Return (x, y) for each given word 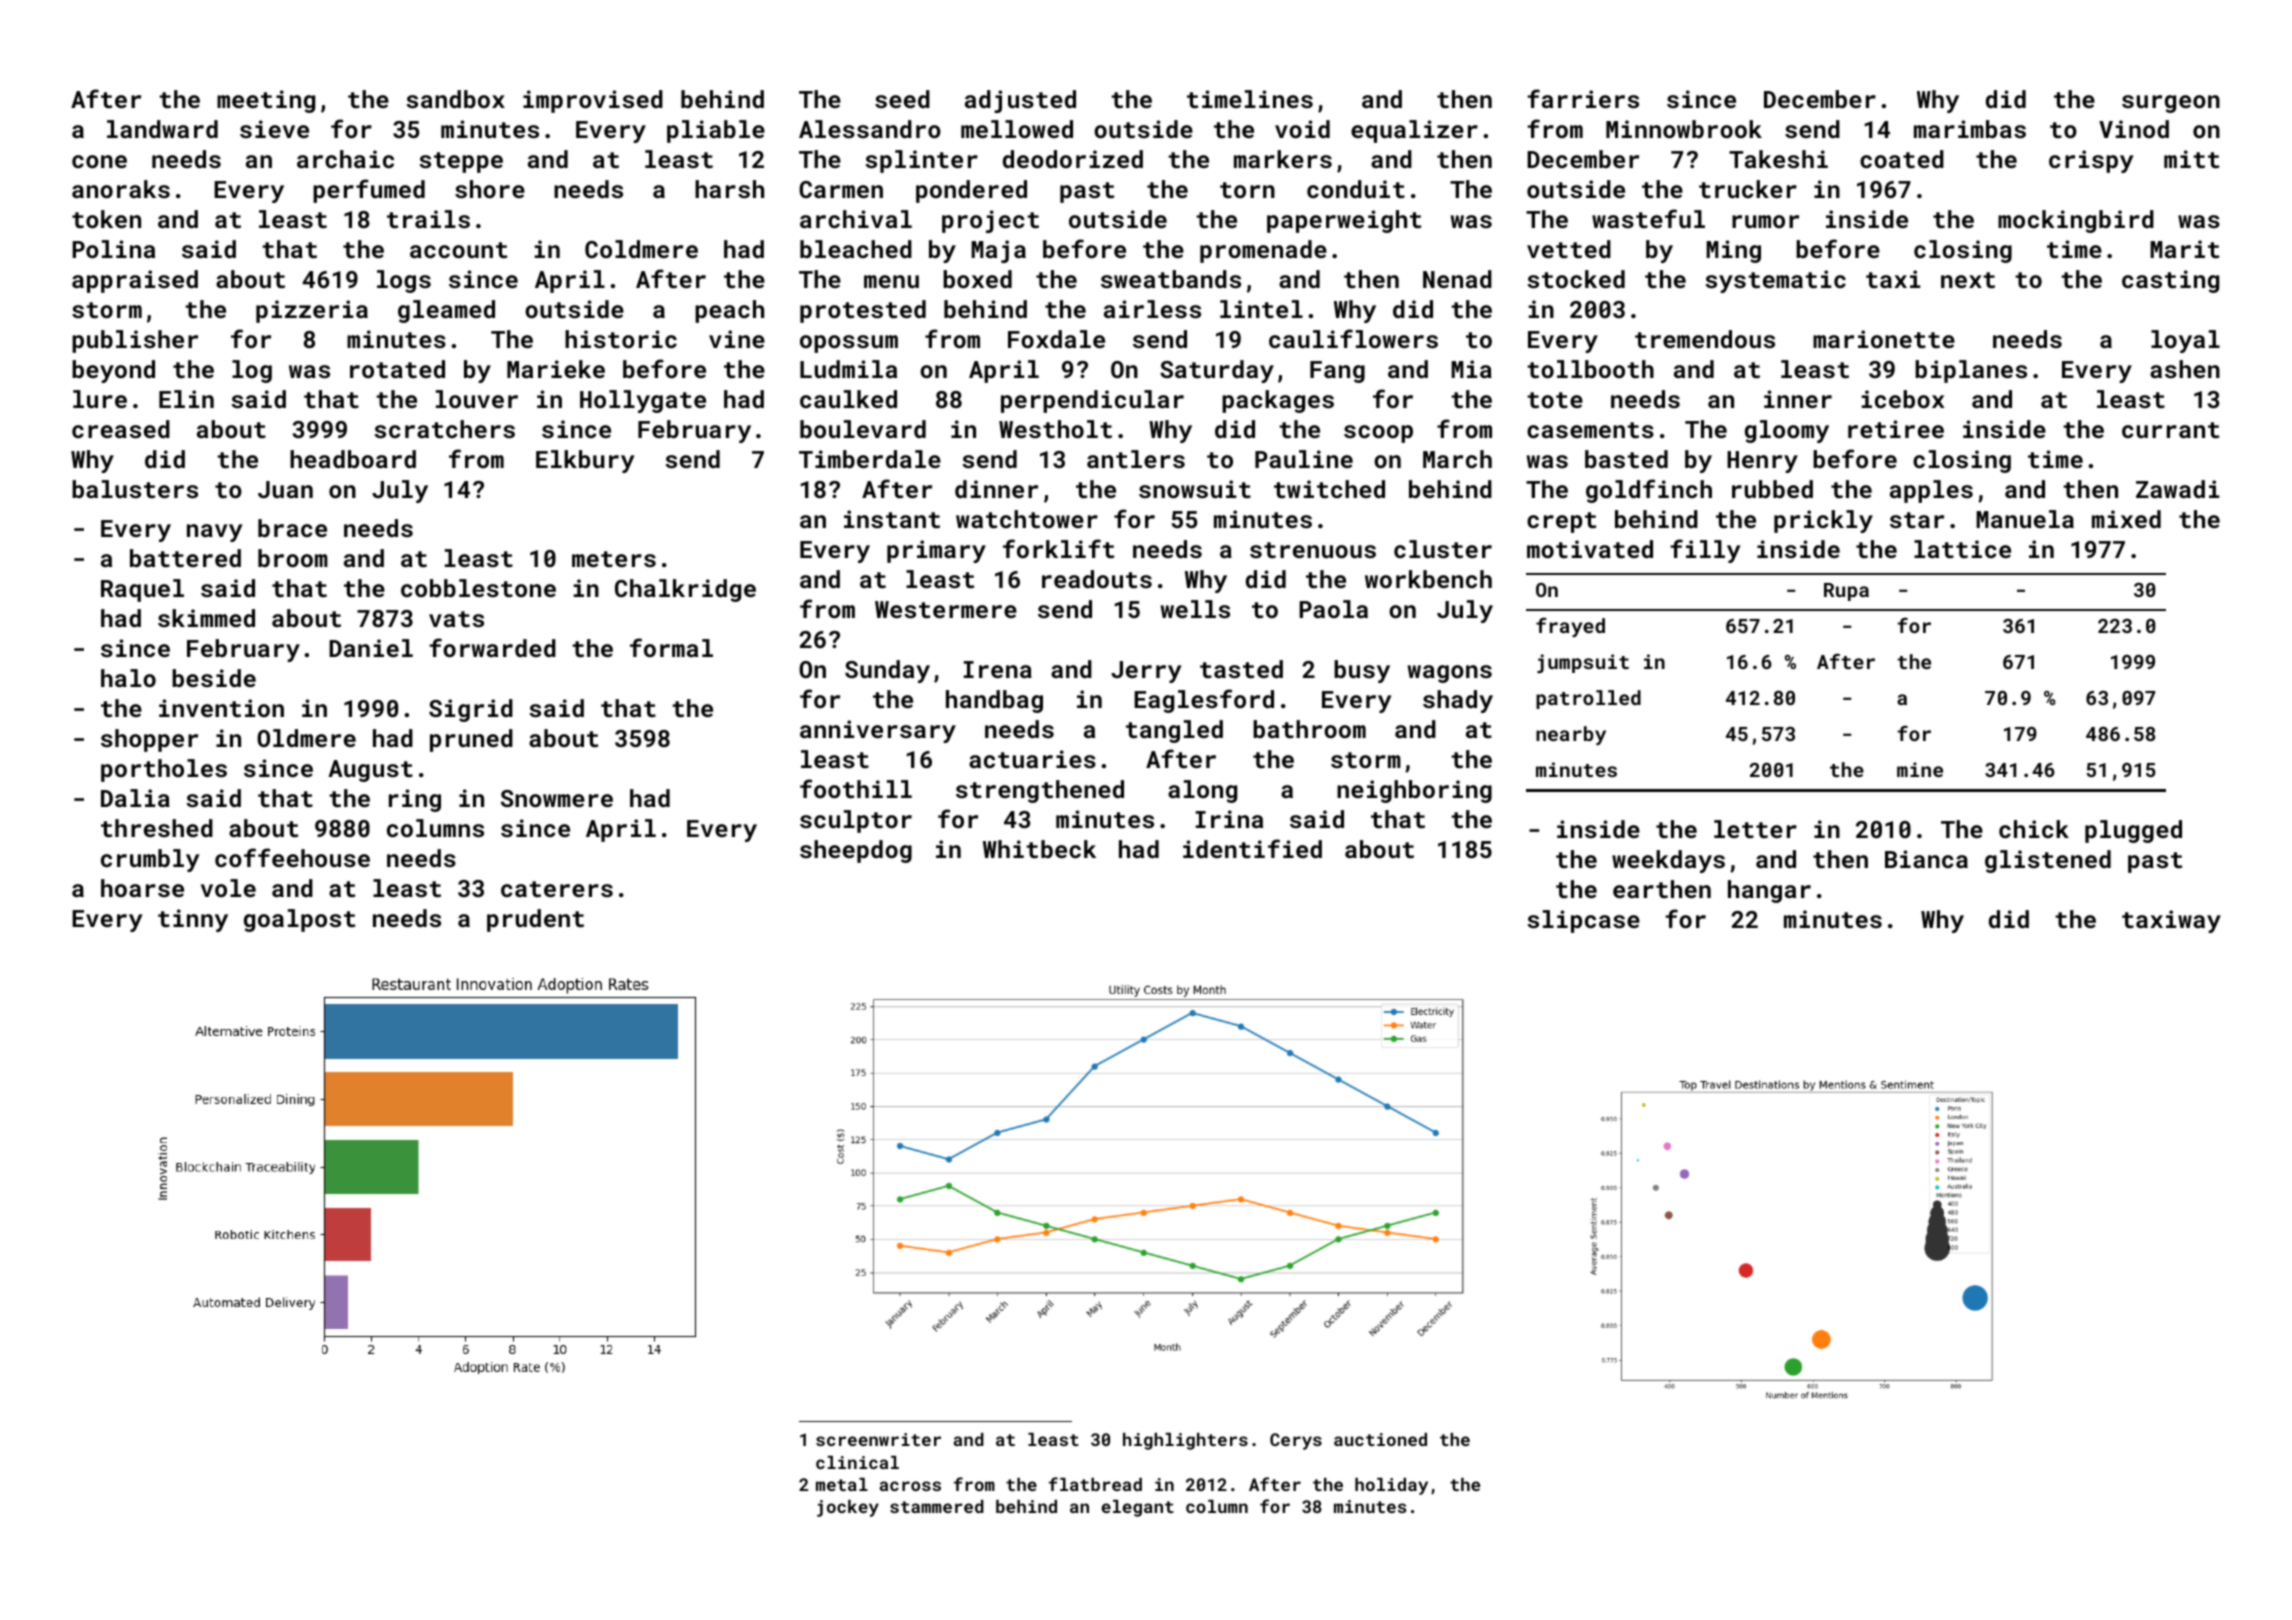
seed (902, 99)
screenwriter (878, 1439)
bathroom (1309, 729)
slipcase (1583, 921)
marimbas (1970, 129)
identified (1252, 848)
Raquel (142, 590)
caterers (557, 889)
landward (162, 129)
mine (1920, 769)
